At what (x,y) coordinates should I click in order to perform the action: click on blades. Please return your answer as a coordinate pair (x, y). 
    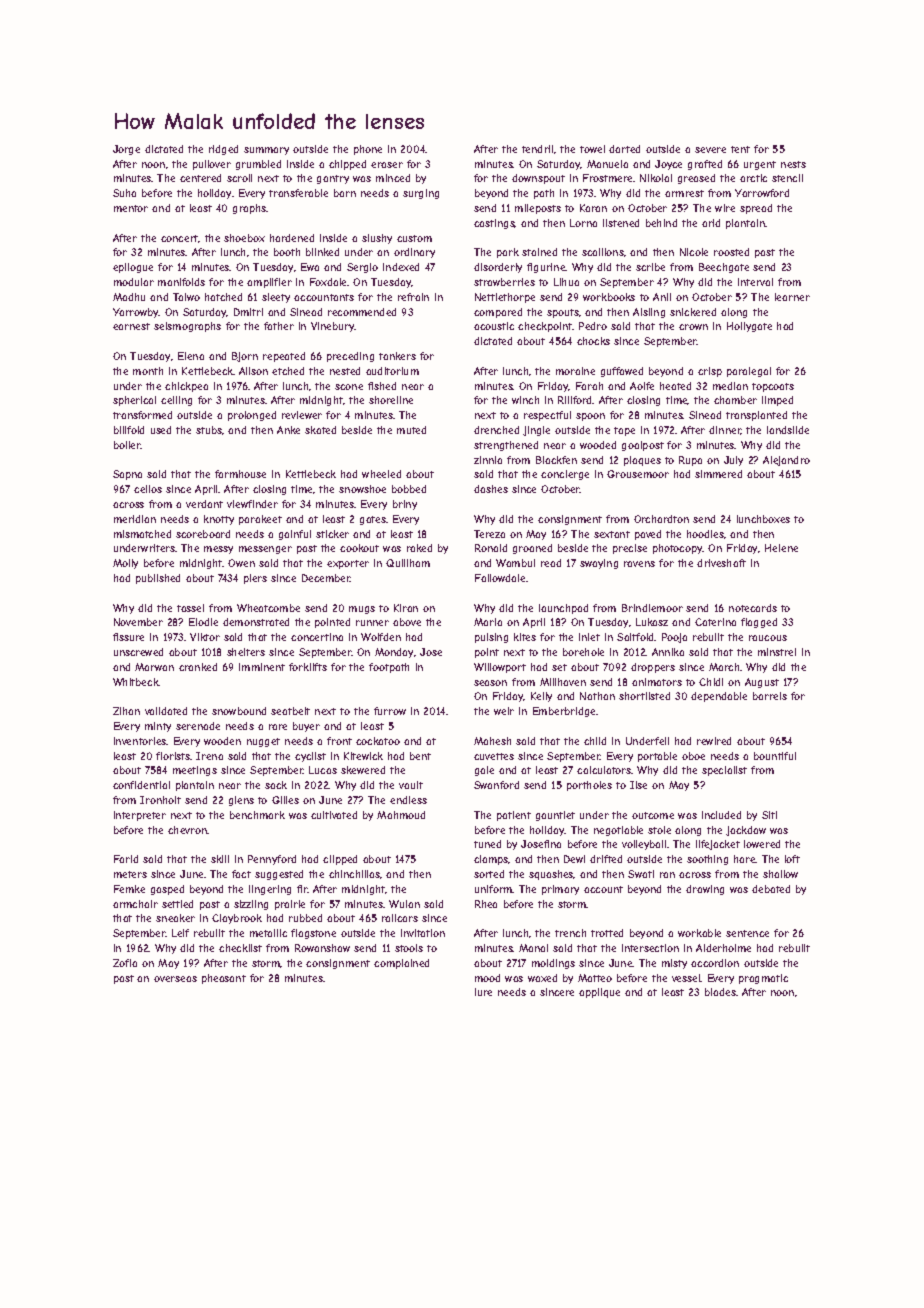
    Looking at the image, I should click on (720, 992).
